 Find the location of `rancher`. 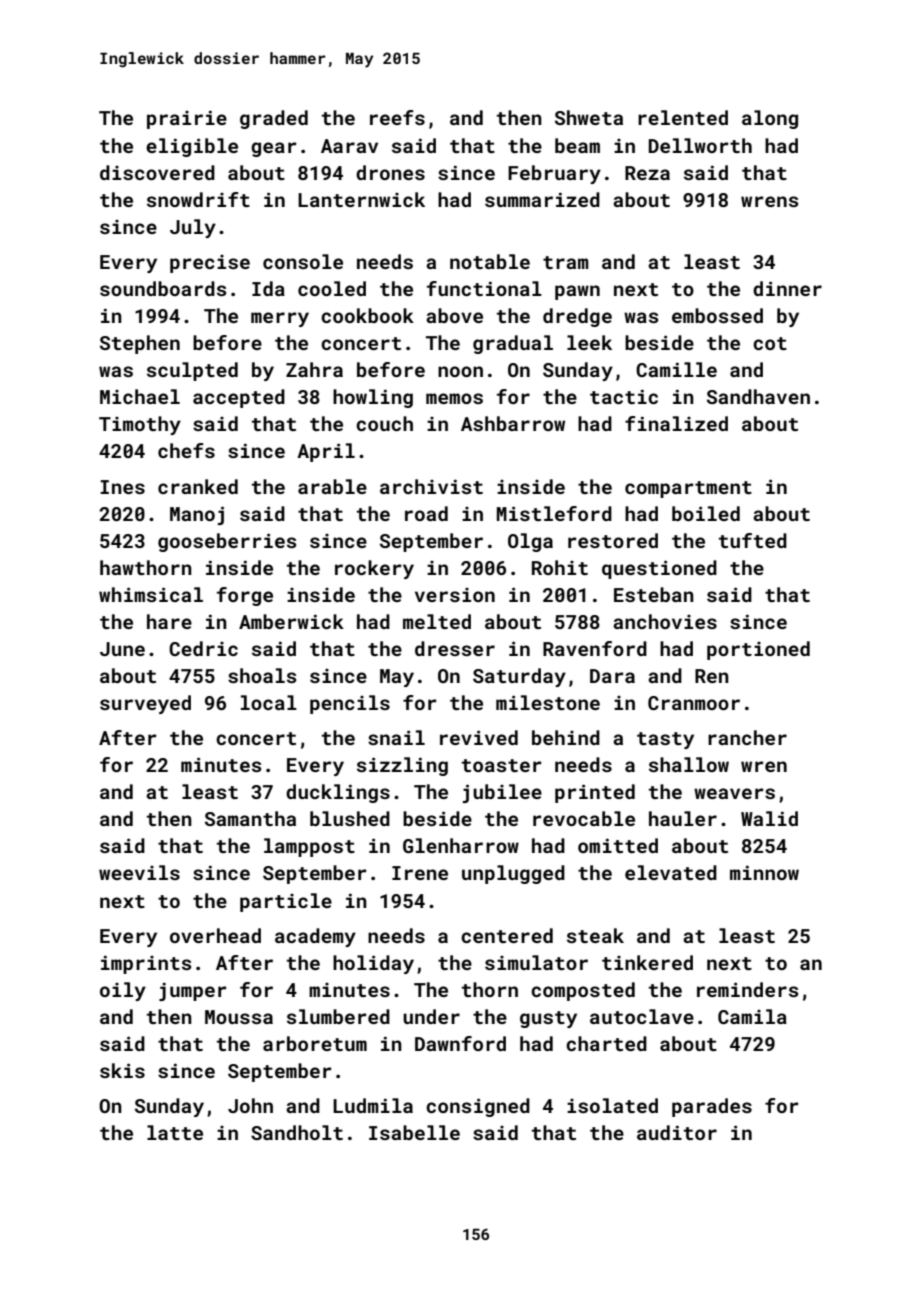

rancher is located at coordinates (747, 737).
